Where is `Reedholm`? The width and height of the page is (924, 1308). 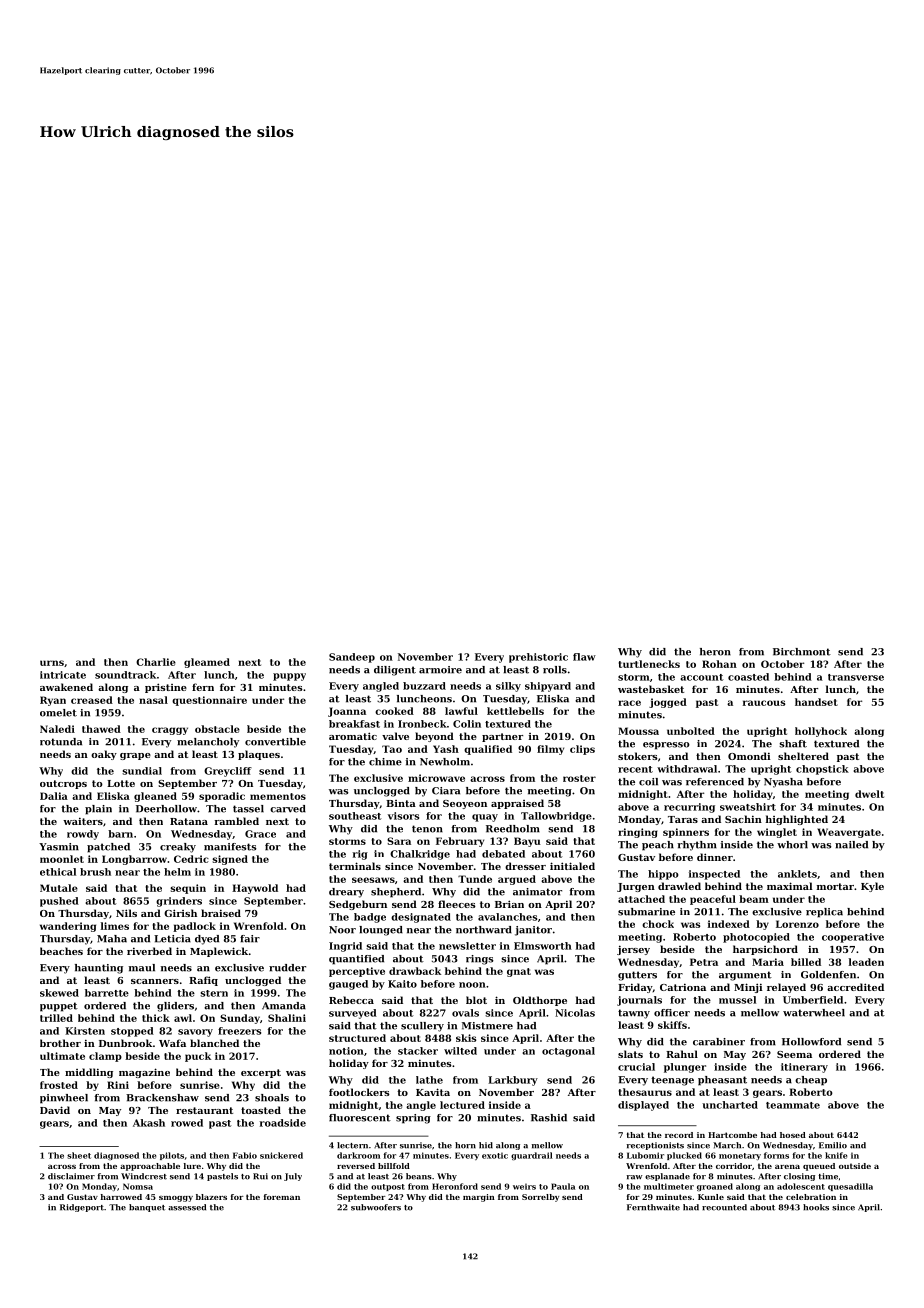
Reedholm is located at coordinates (513, 829).
